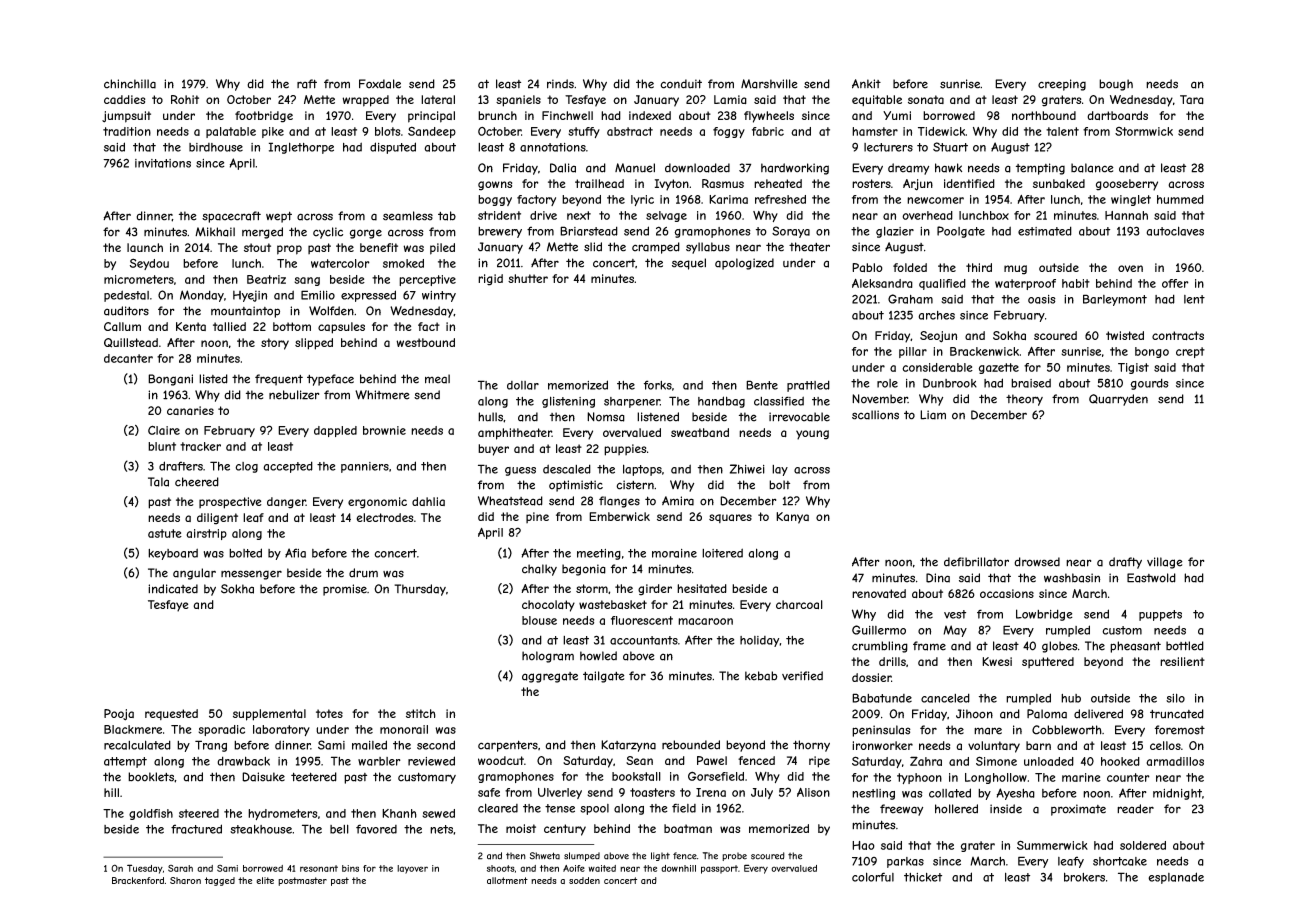  Describe the element at coordinates (560, 84) in the document. I see `rinds` at that location.
